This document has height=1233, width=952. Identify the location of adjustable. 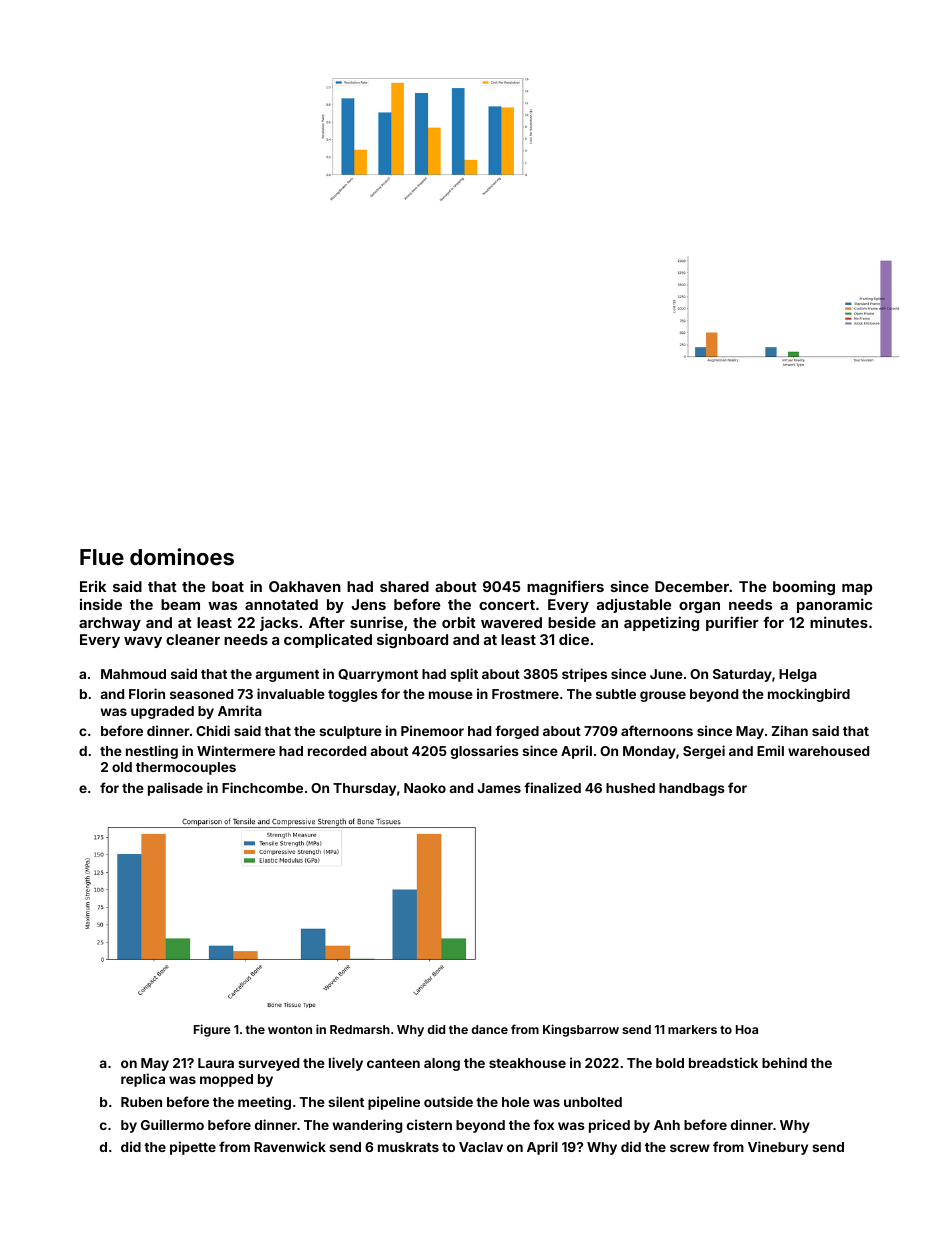
(634, 606).
